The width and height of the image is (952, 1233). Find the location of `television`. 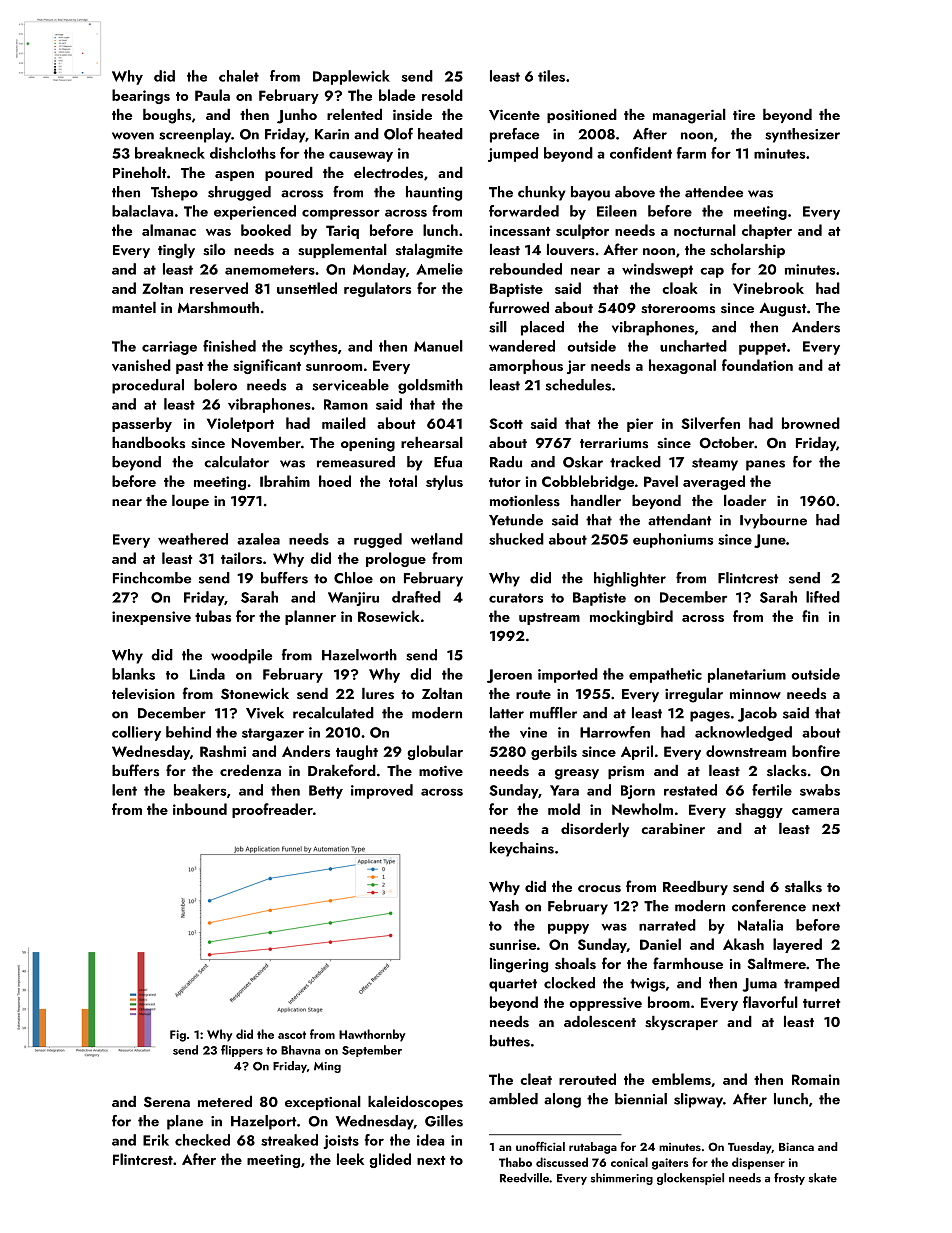

television is located at coordinates (143, 694).
